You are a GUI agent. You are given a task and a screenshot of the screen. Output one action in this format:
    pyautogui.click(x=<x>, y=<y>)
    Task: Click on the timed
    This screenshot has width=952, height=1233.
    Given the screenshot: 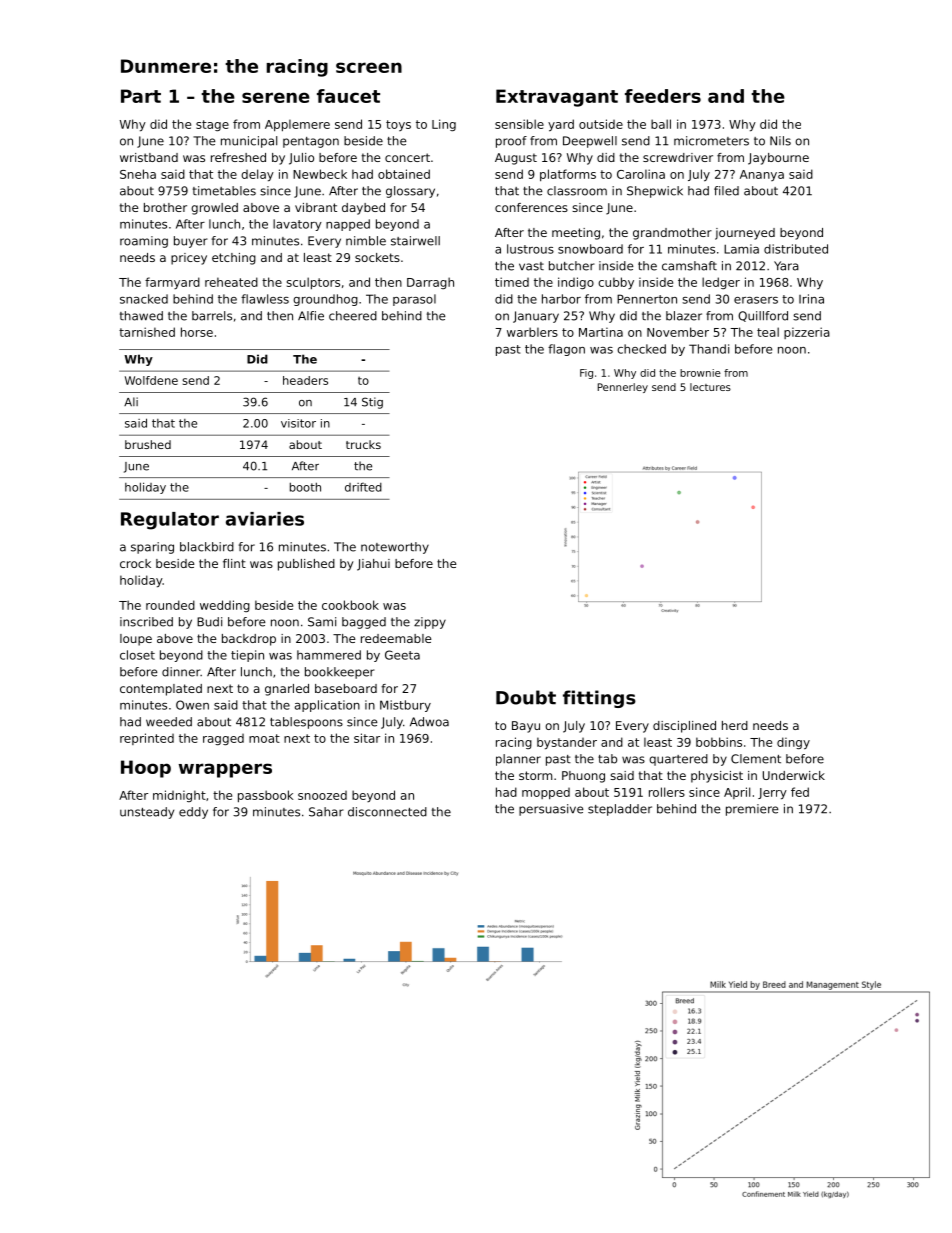 What is the action you would take?
    pyautogui.click(x=512, y=282)
